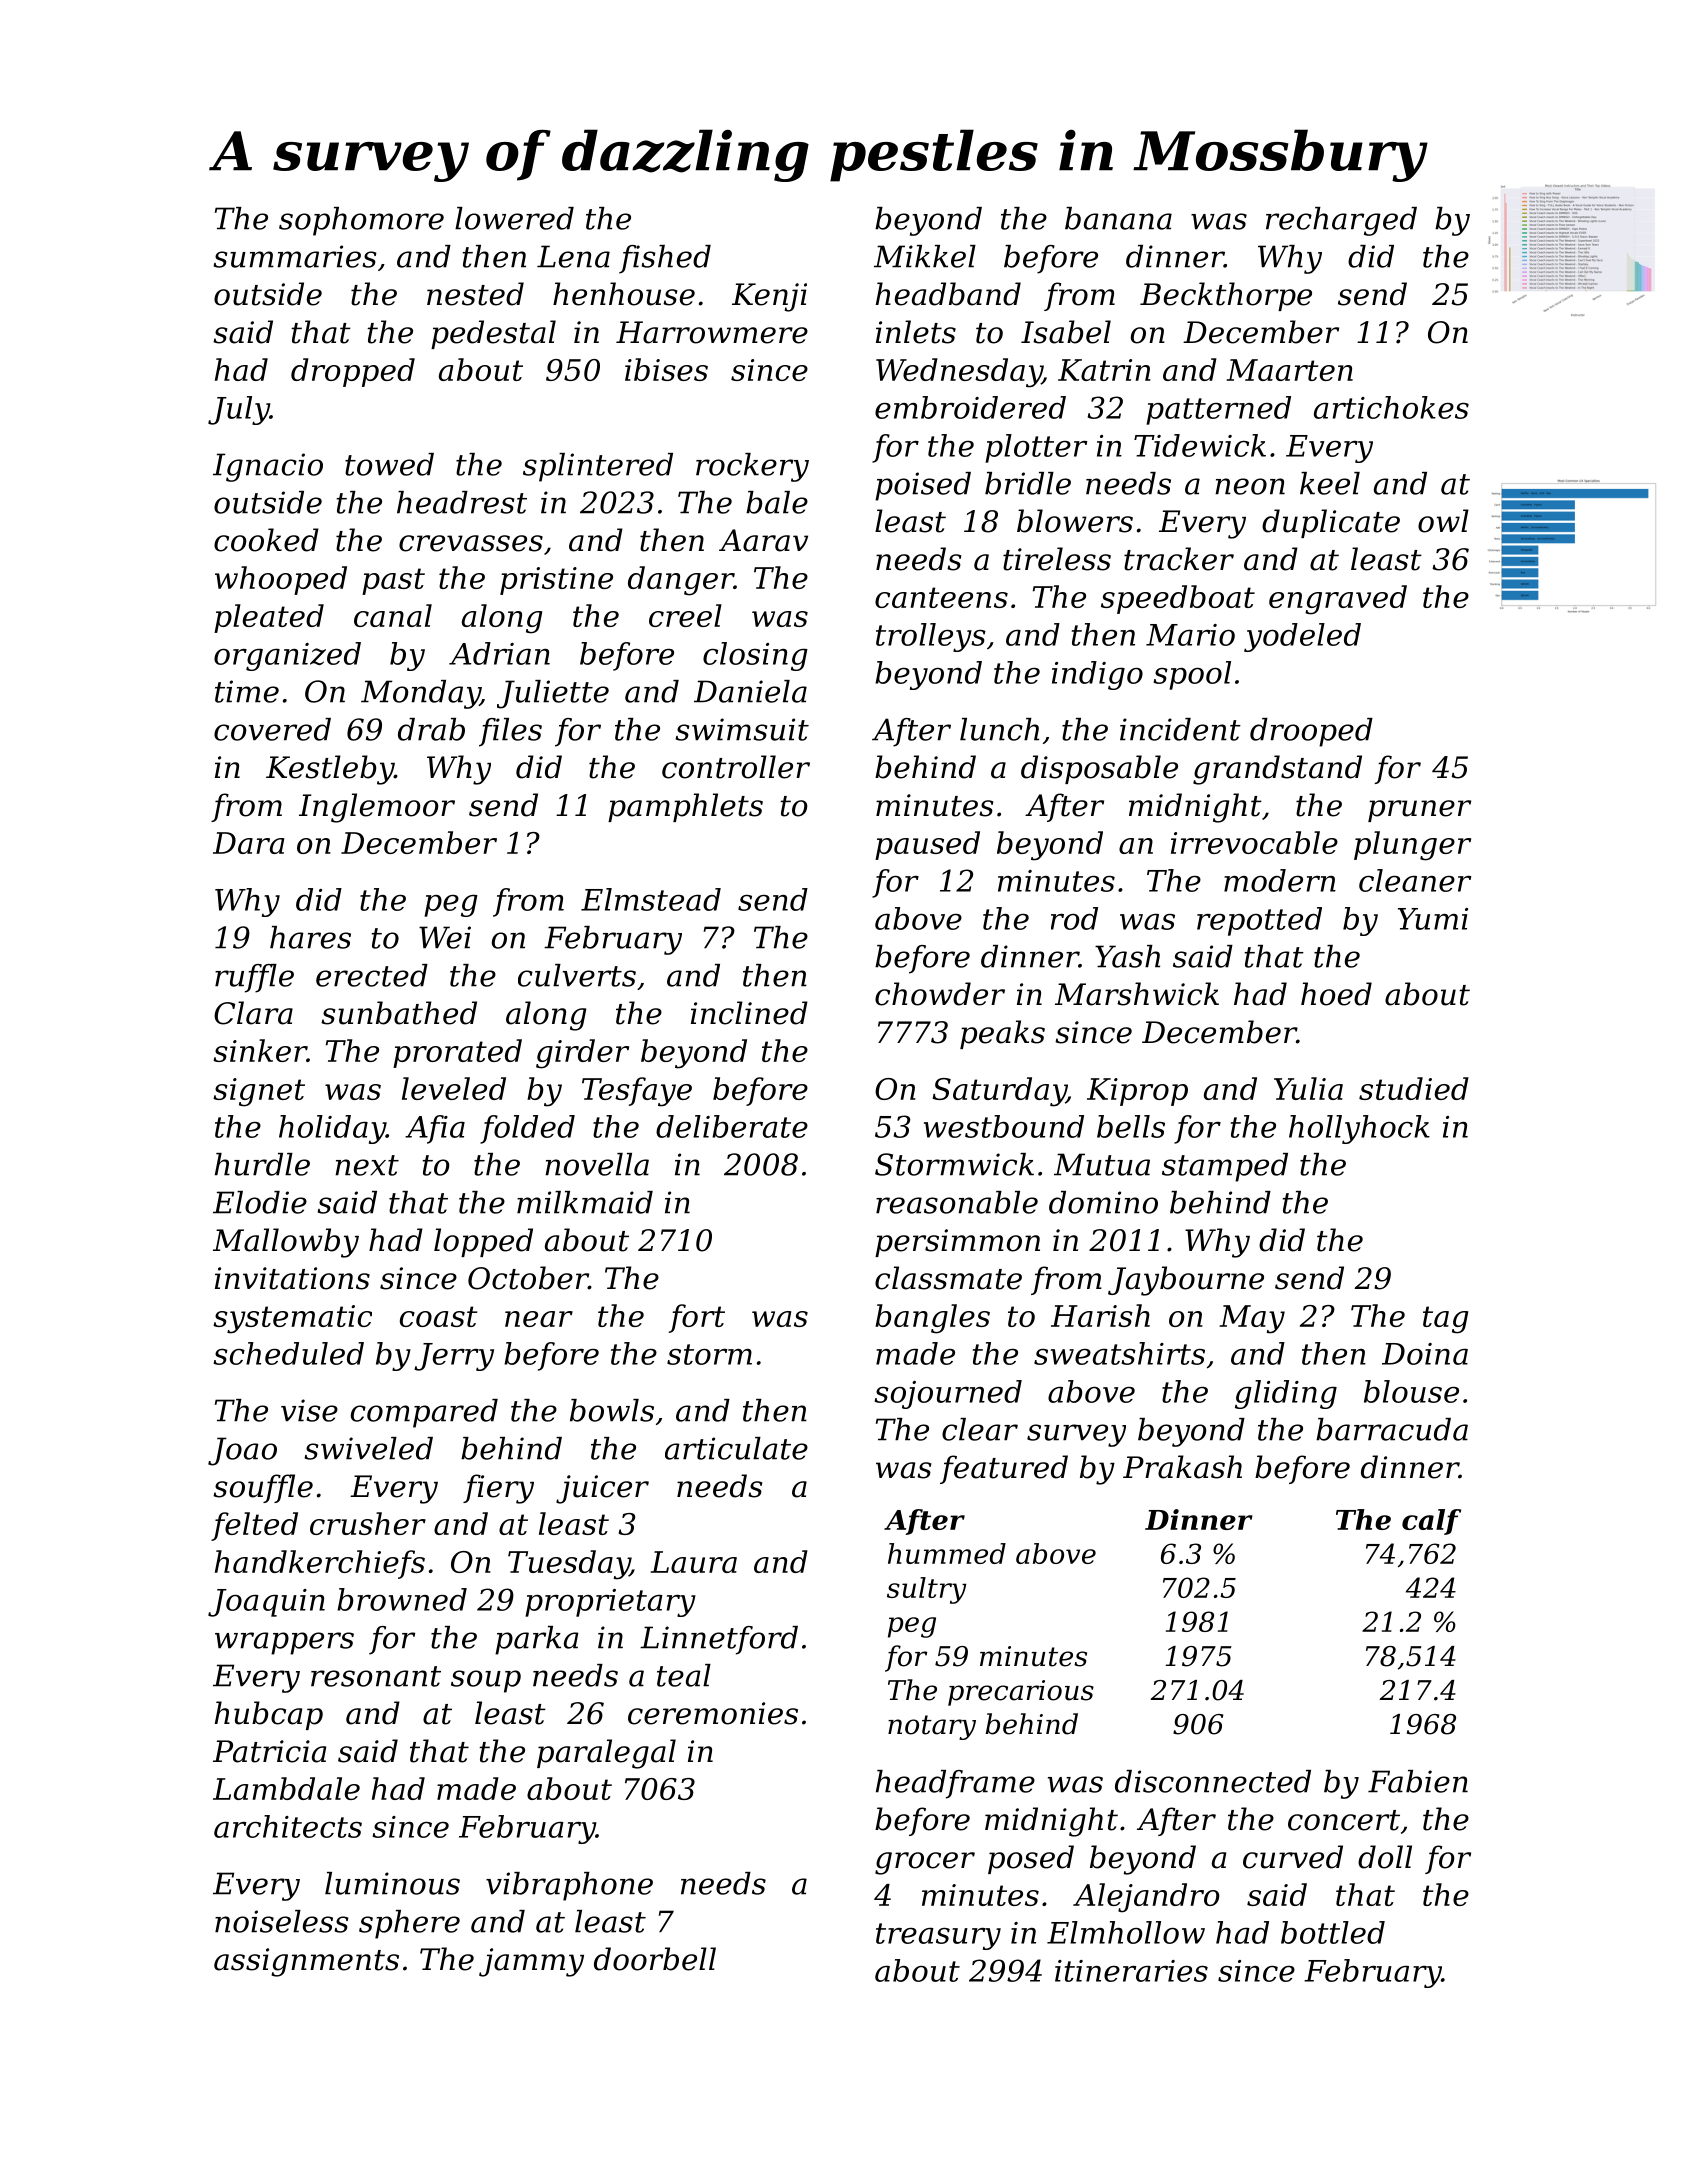 This screenshot has width=1683, height=2178. What do you see at coordinates (435, 1129) in the screenshot?
I see `Afia` at bounding box center [435, 1129].
